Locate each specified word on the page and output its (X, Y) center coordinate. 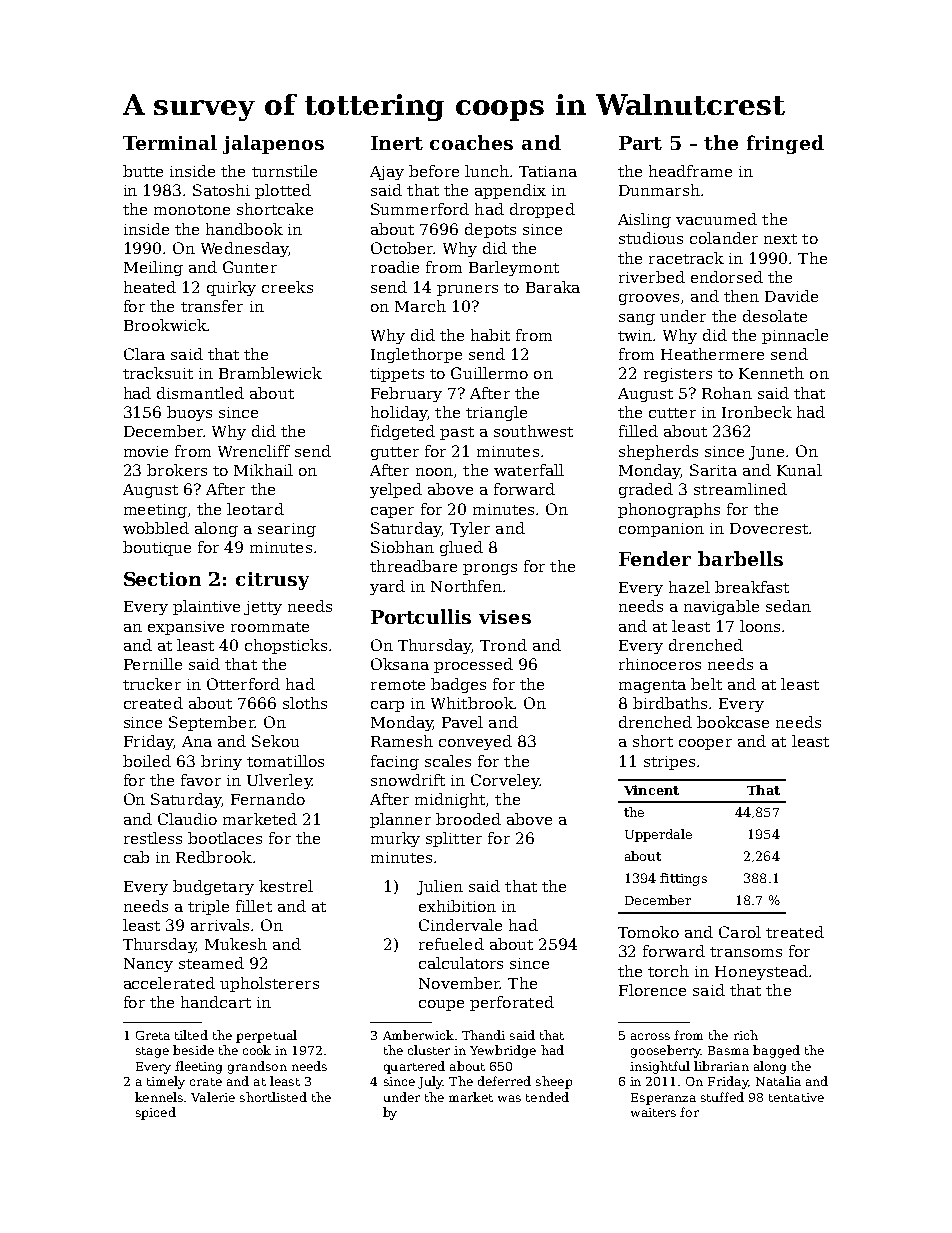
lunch (487, 171)
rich (746, 1035)
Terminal (170, 142)
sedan (788, 606)
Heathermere (712, 354)
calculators (461, 963)
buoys (189, 413)
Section (162, 579)
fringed (785, 144)
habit (490, 335)
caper (392, 512)
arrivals (220, 925)
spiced (156, 1113)
